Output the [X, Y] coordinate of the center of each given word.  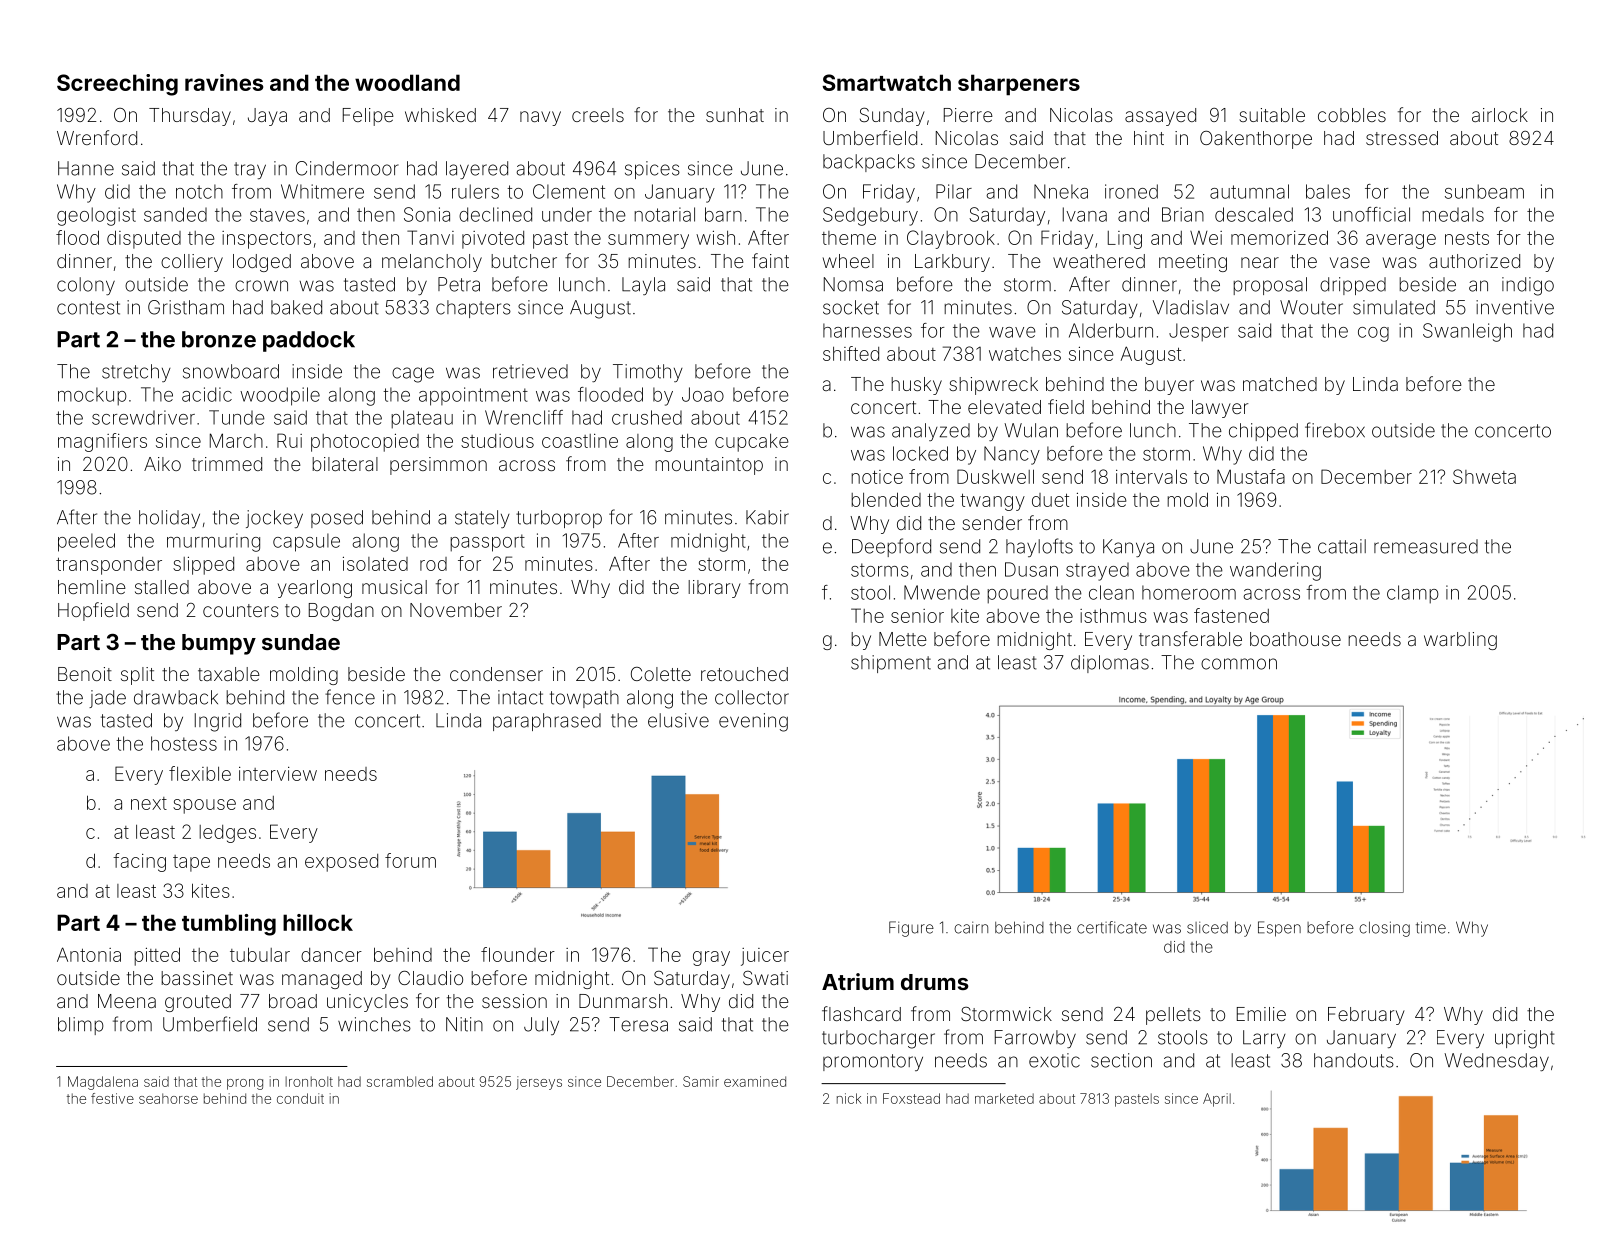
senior [917, 616]
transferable [1190, 638]
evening [753, 722]
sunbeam [1484, 191]
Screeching [117, 85]
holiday [169, 519]
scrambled [400, 1081]
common [1239, 664]
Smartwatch [886, 82]
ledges [227, 834]
